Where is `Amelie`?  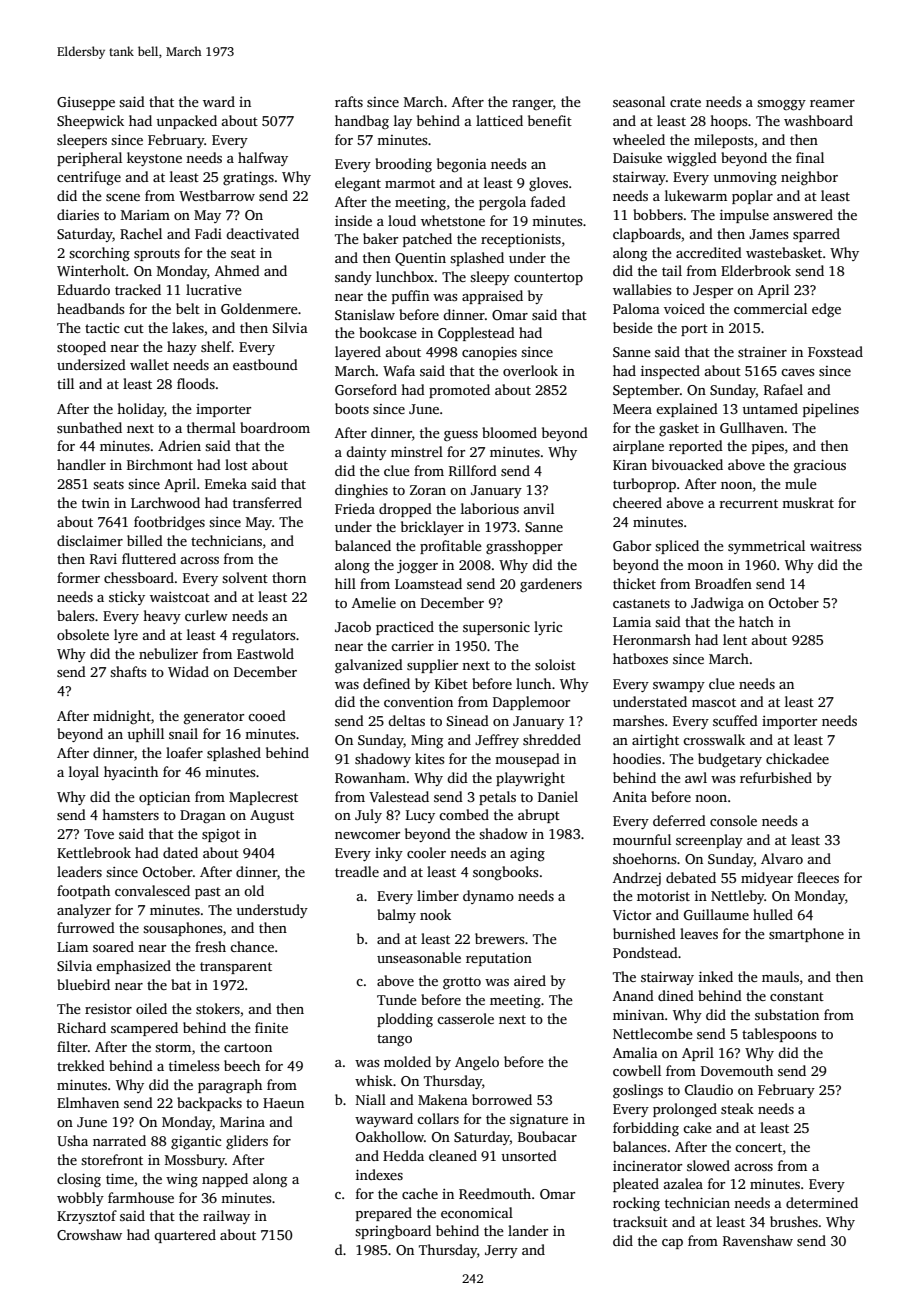 Amelie is located at coordinates (374, 602).
